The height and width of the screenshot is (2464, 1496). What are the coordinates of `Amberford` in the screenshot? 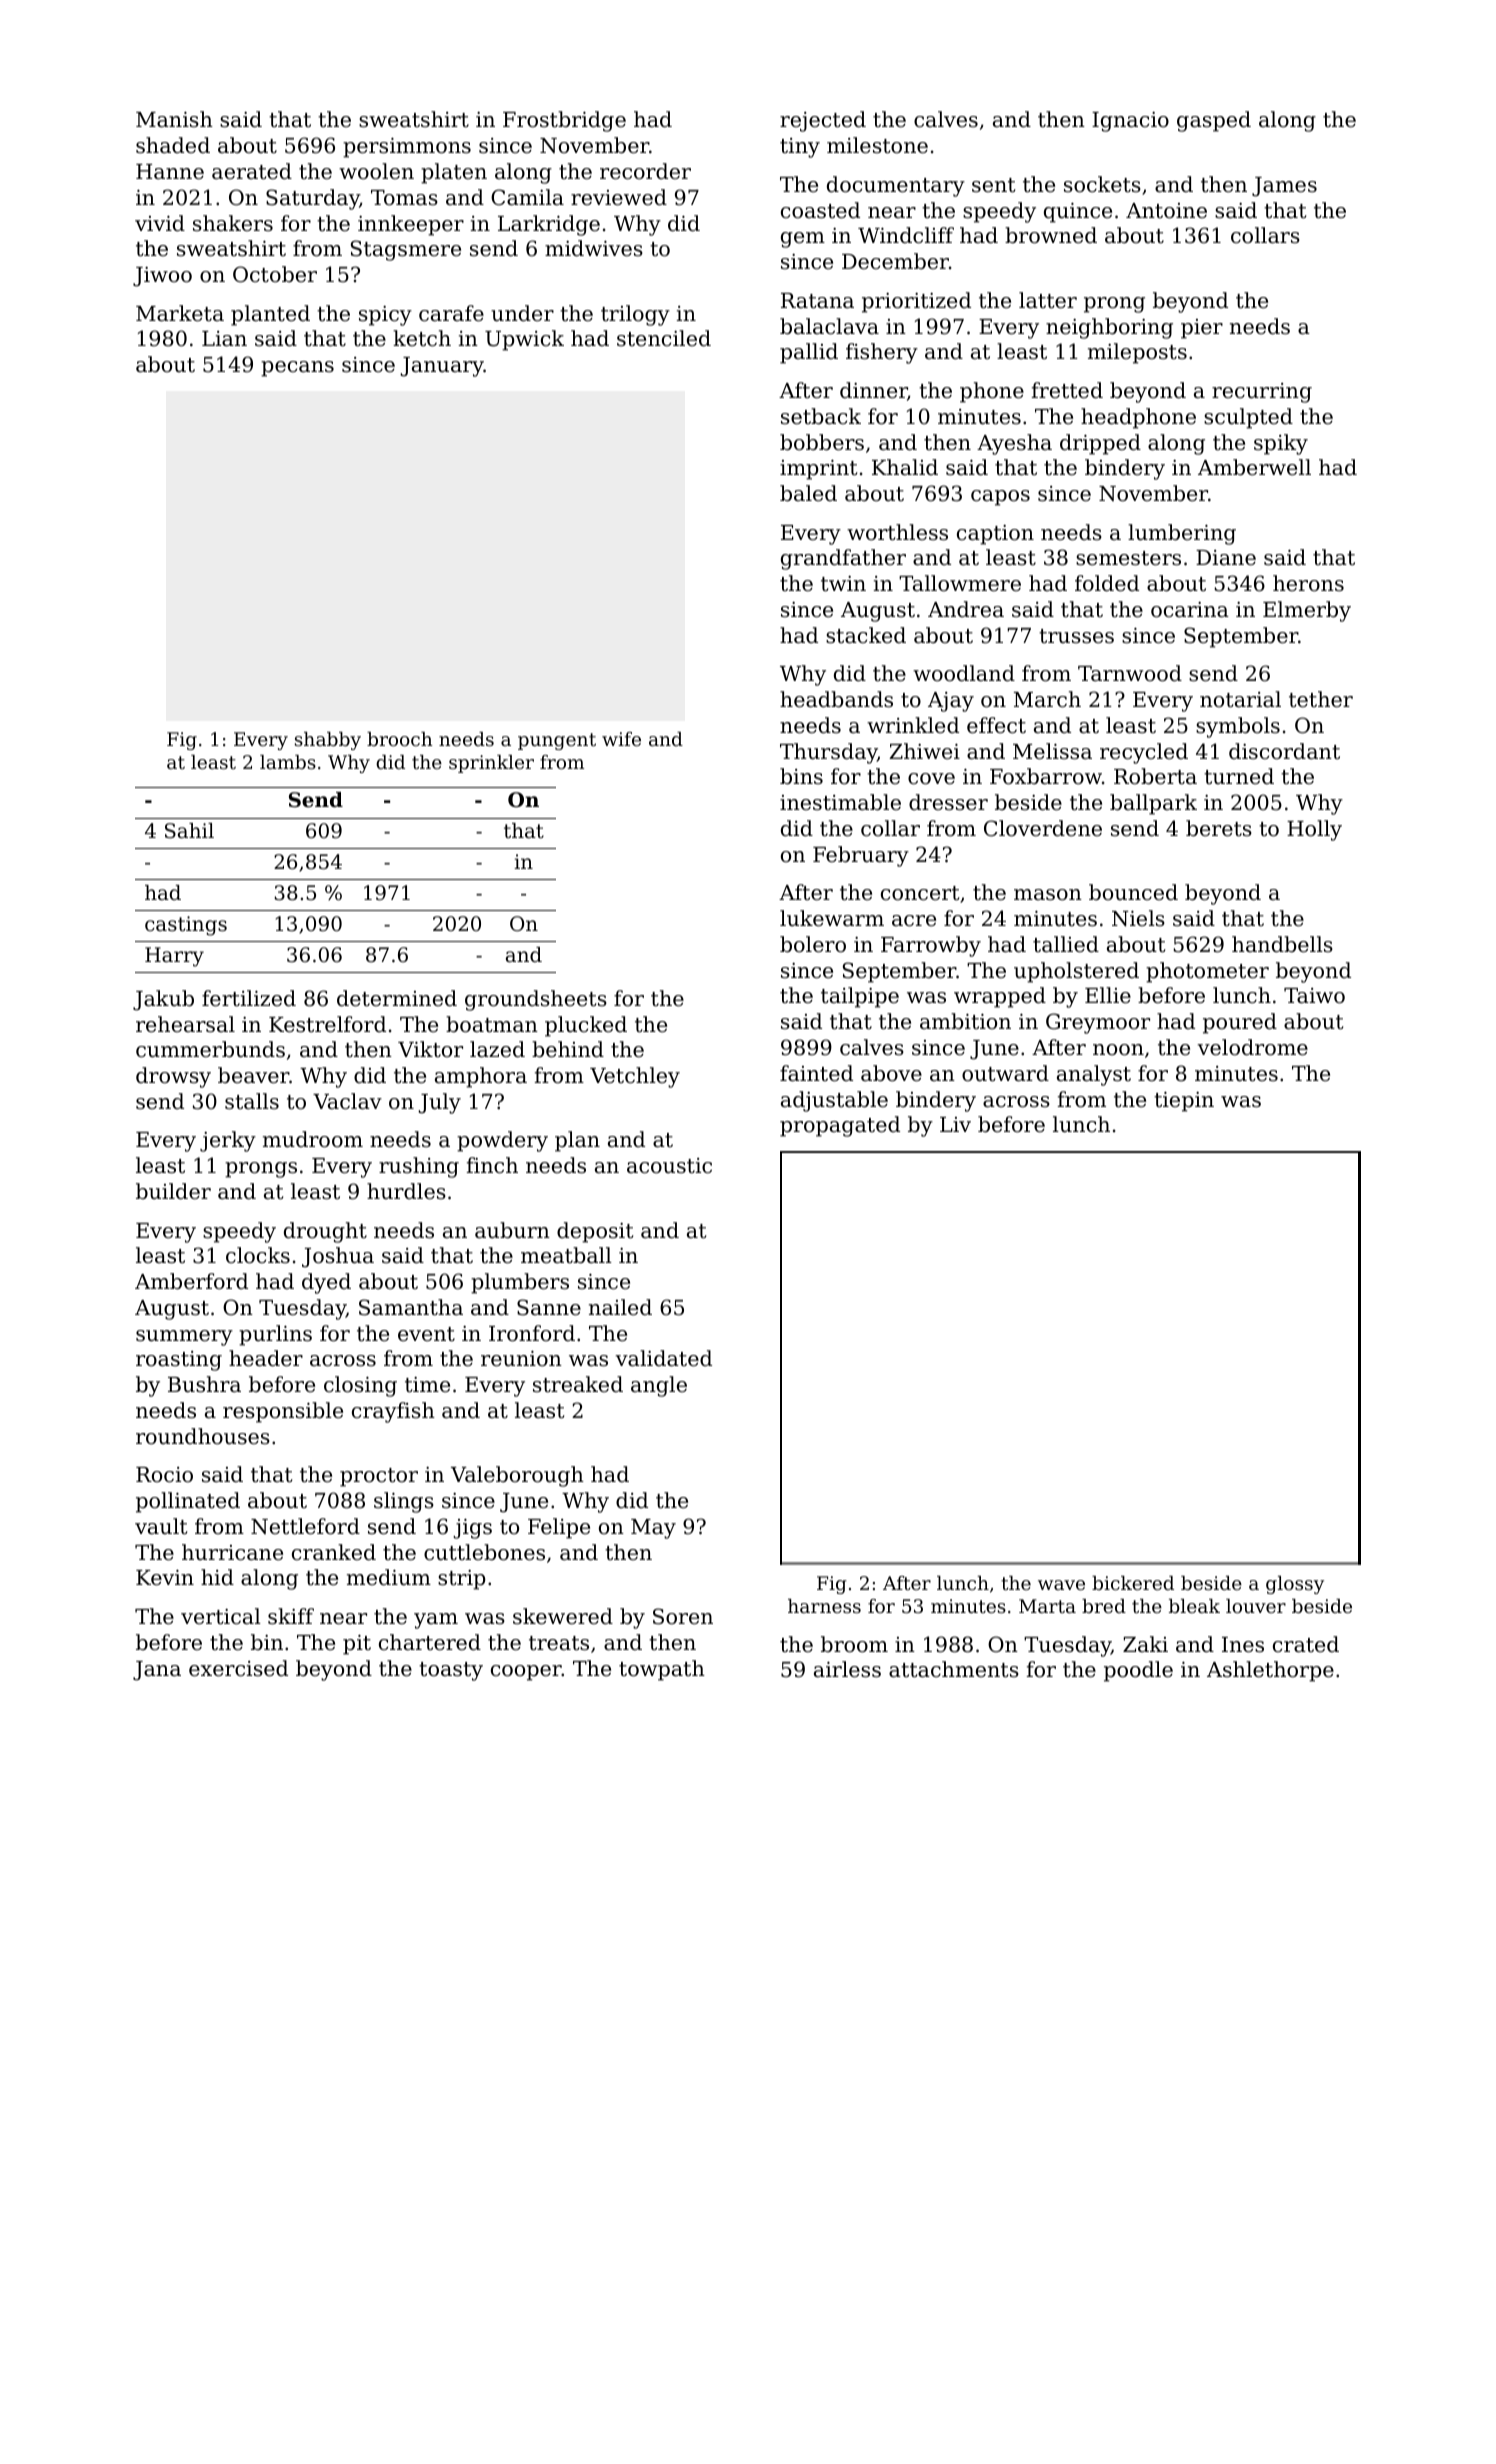 It's located at (191, 1281).
